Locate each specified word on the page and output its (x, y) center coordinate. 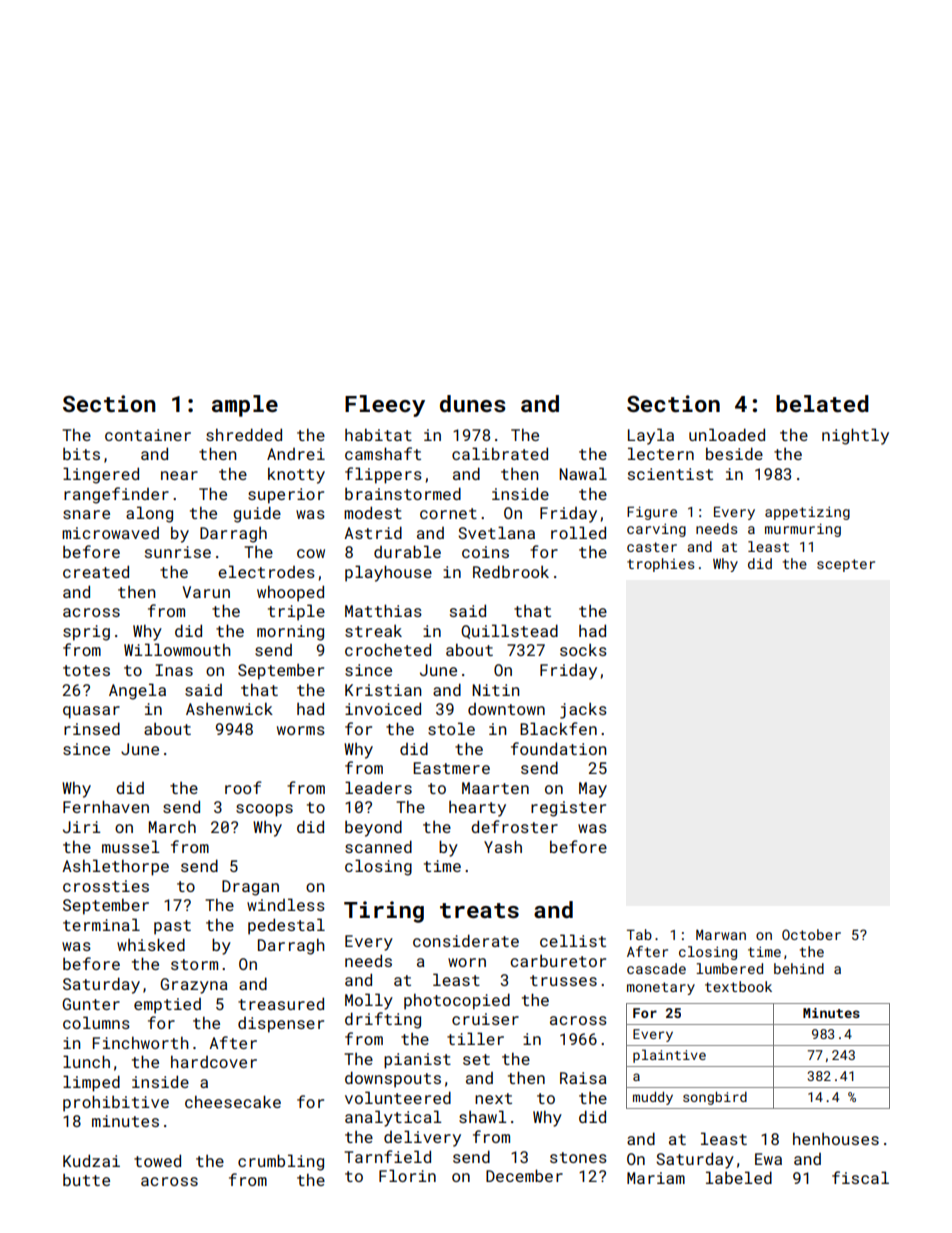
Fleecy (385, 406)
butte (86, 1180)
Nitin (496, 690)
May (593, 790)
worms (301, 730)
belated (822, 403)
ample (245, 406)
